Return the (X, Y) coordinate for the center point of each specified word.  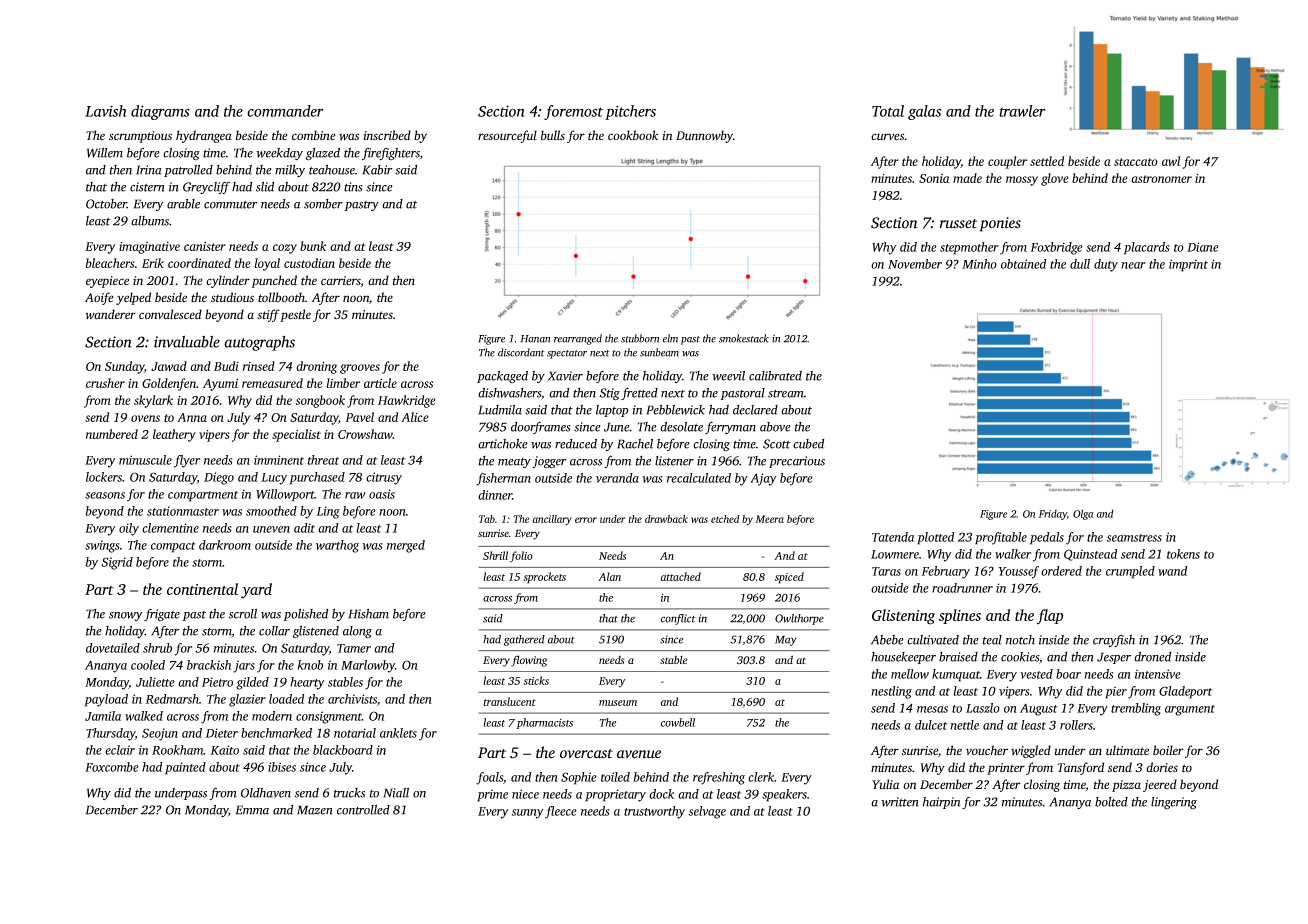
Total (888, 111)
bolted (1111, 802)
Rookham (178, 750)
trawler (1022, 111)
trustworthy (654, 812)
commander (285, 111)
